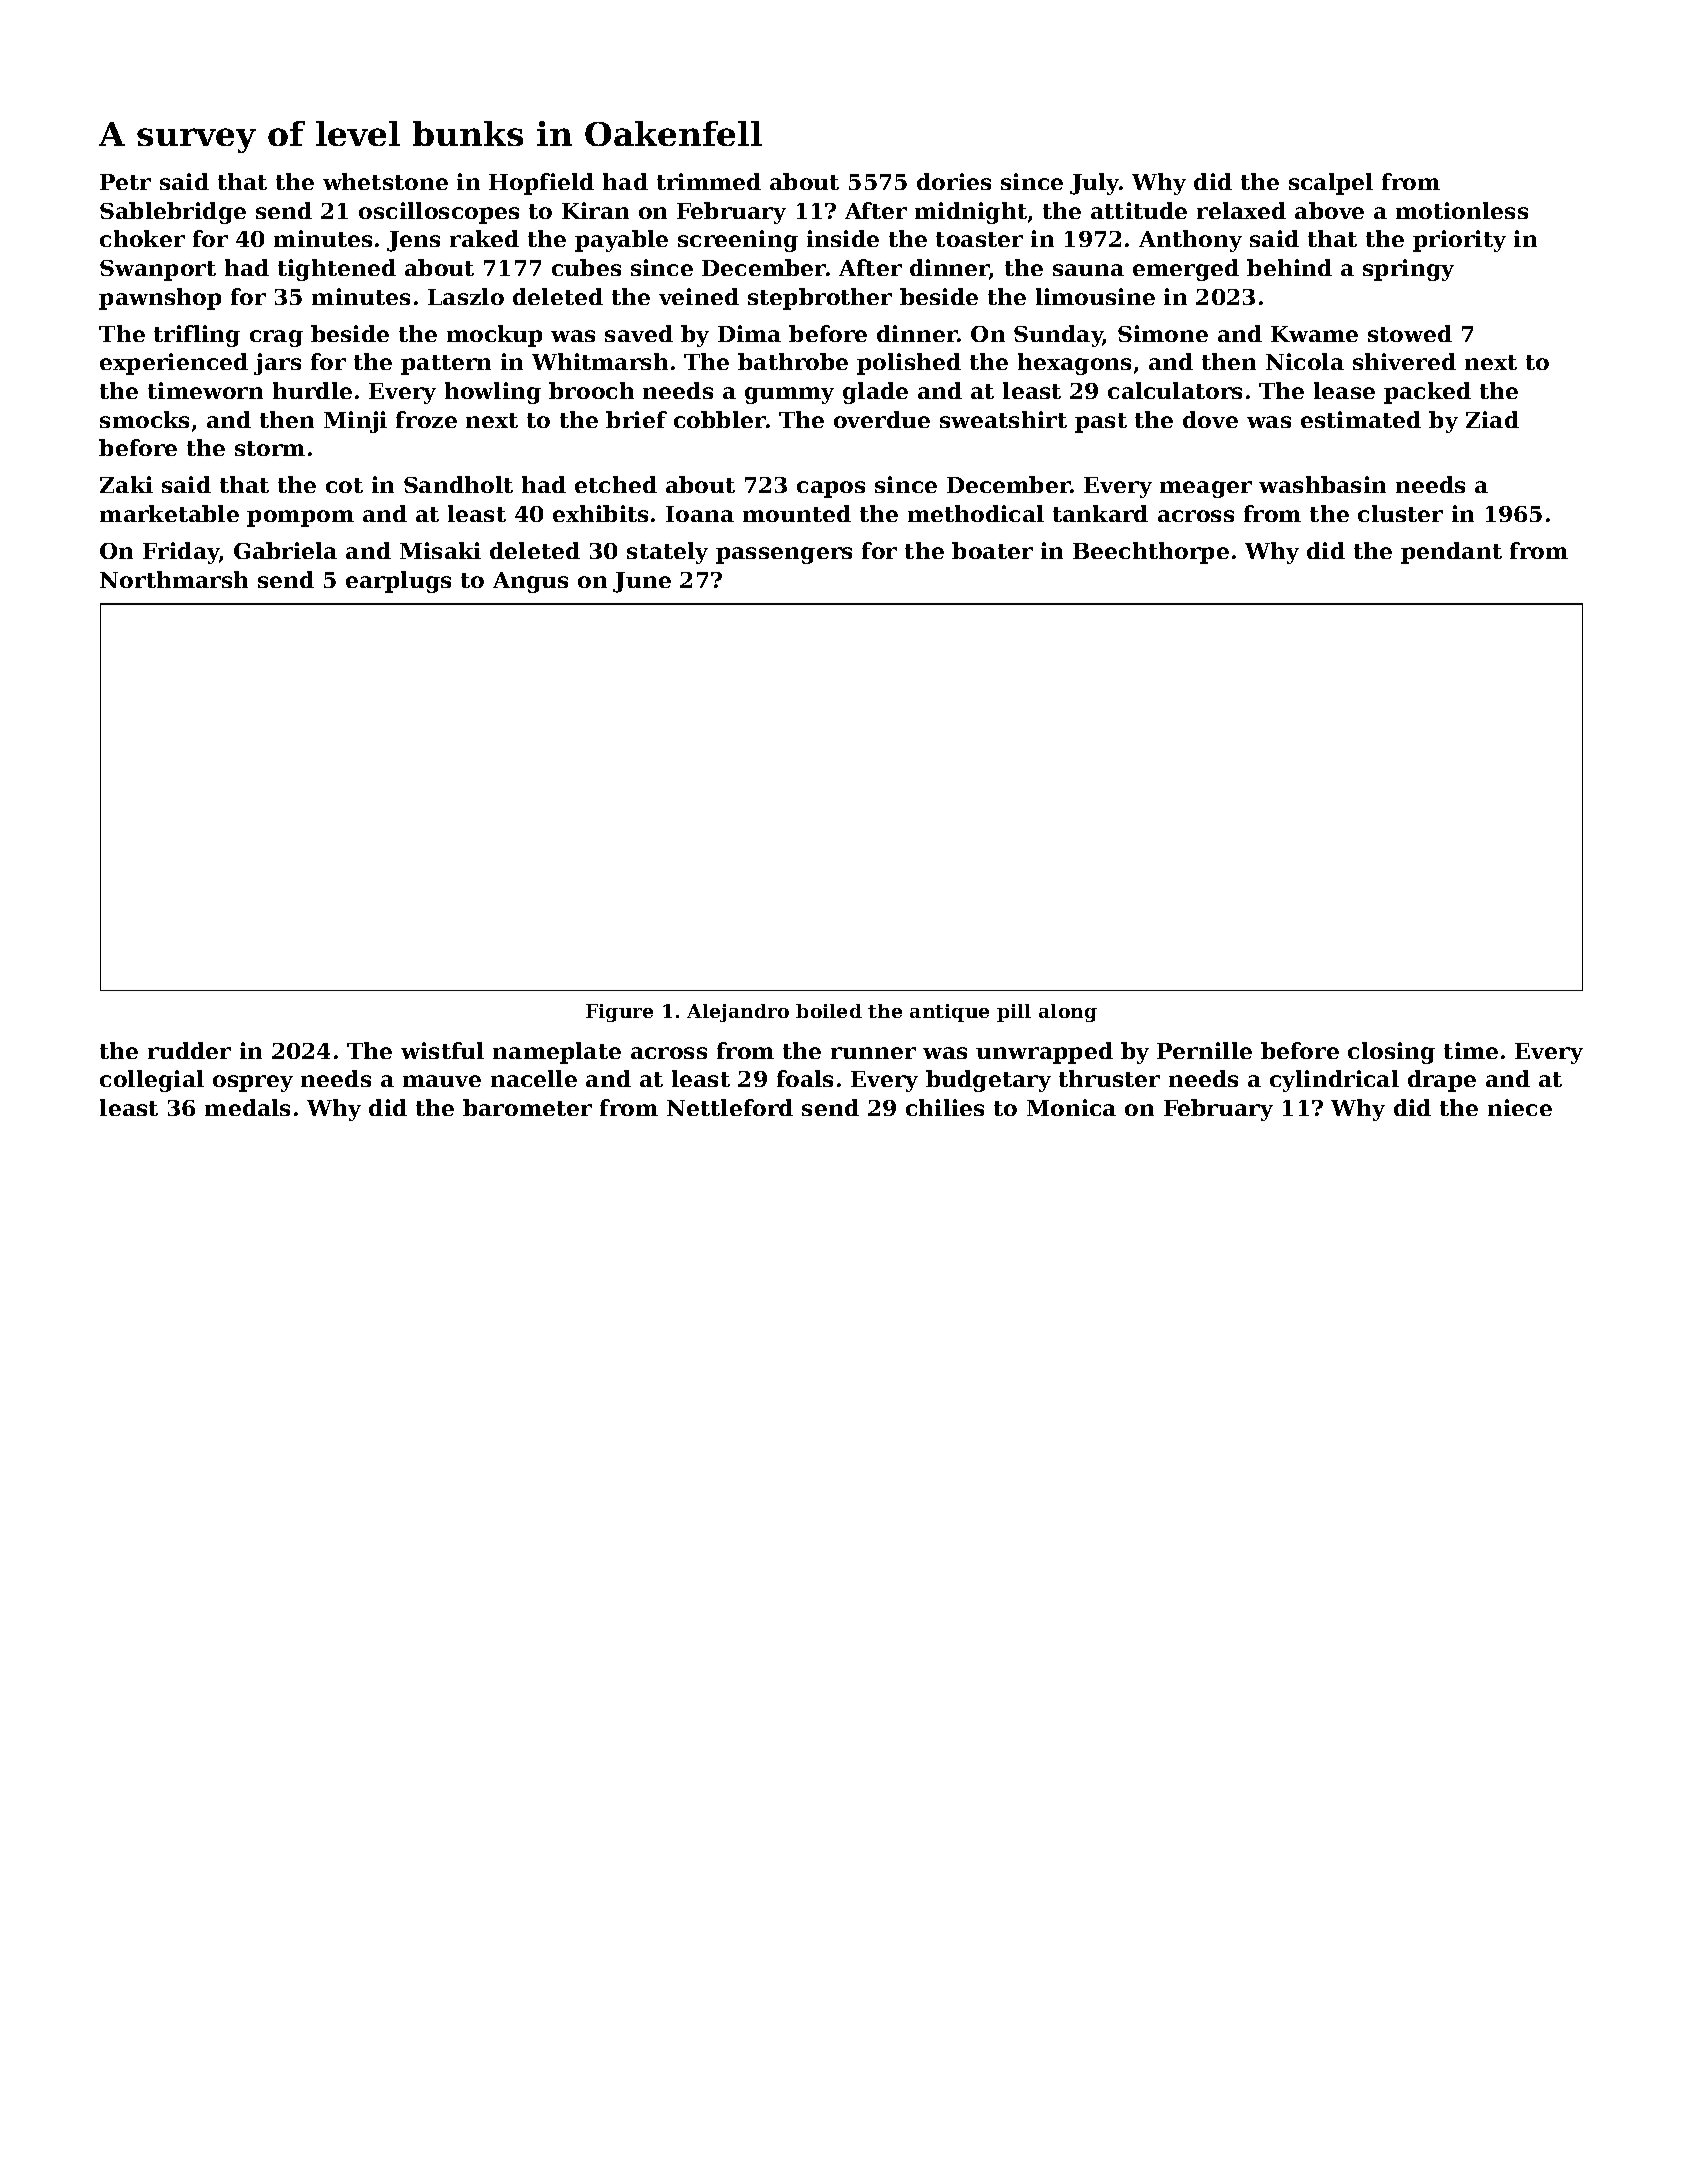 Image resolution: width=1683 pixels, height=2178 pixels. Describe the element at coordinates (530, 582) in the page. I see `Angus` at that location.
